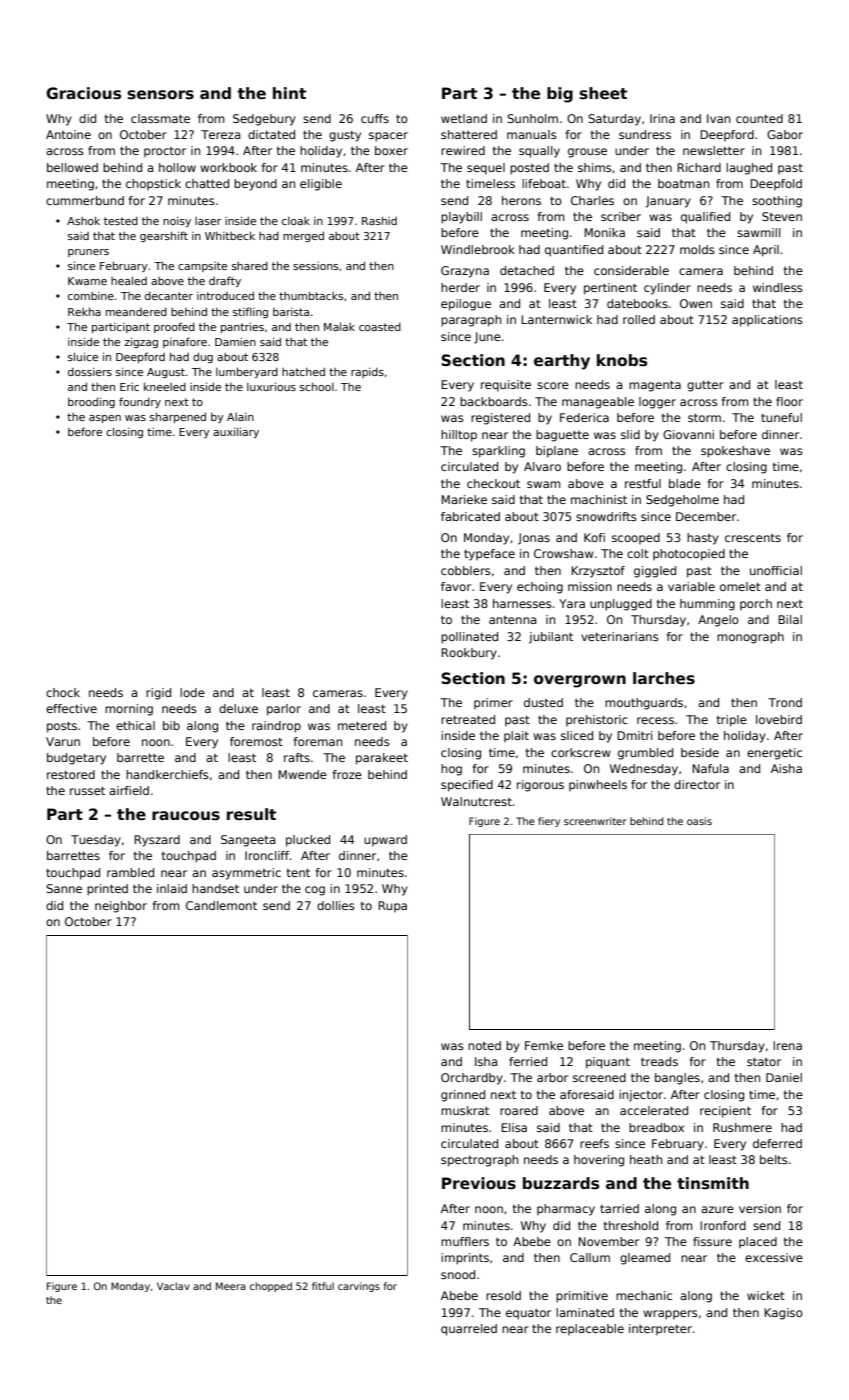 This image has width=849, height=1400. Describe the element at coordinates (759, 118) in the image. I see `counted` at that location.
